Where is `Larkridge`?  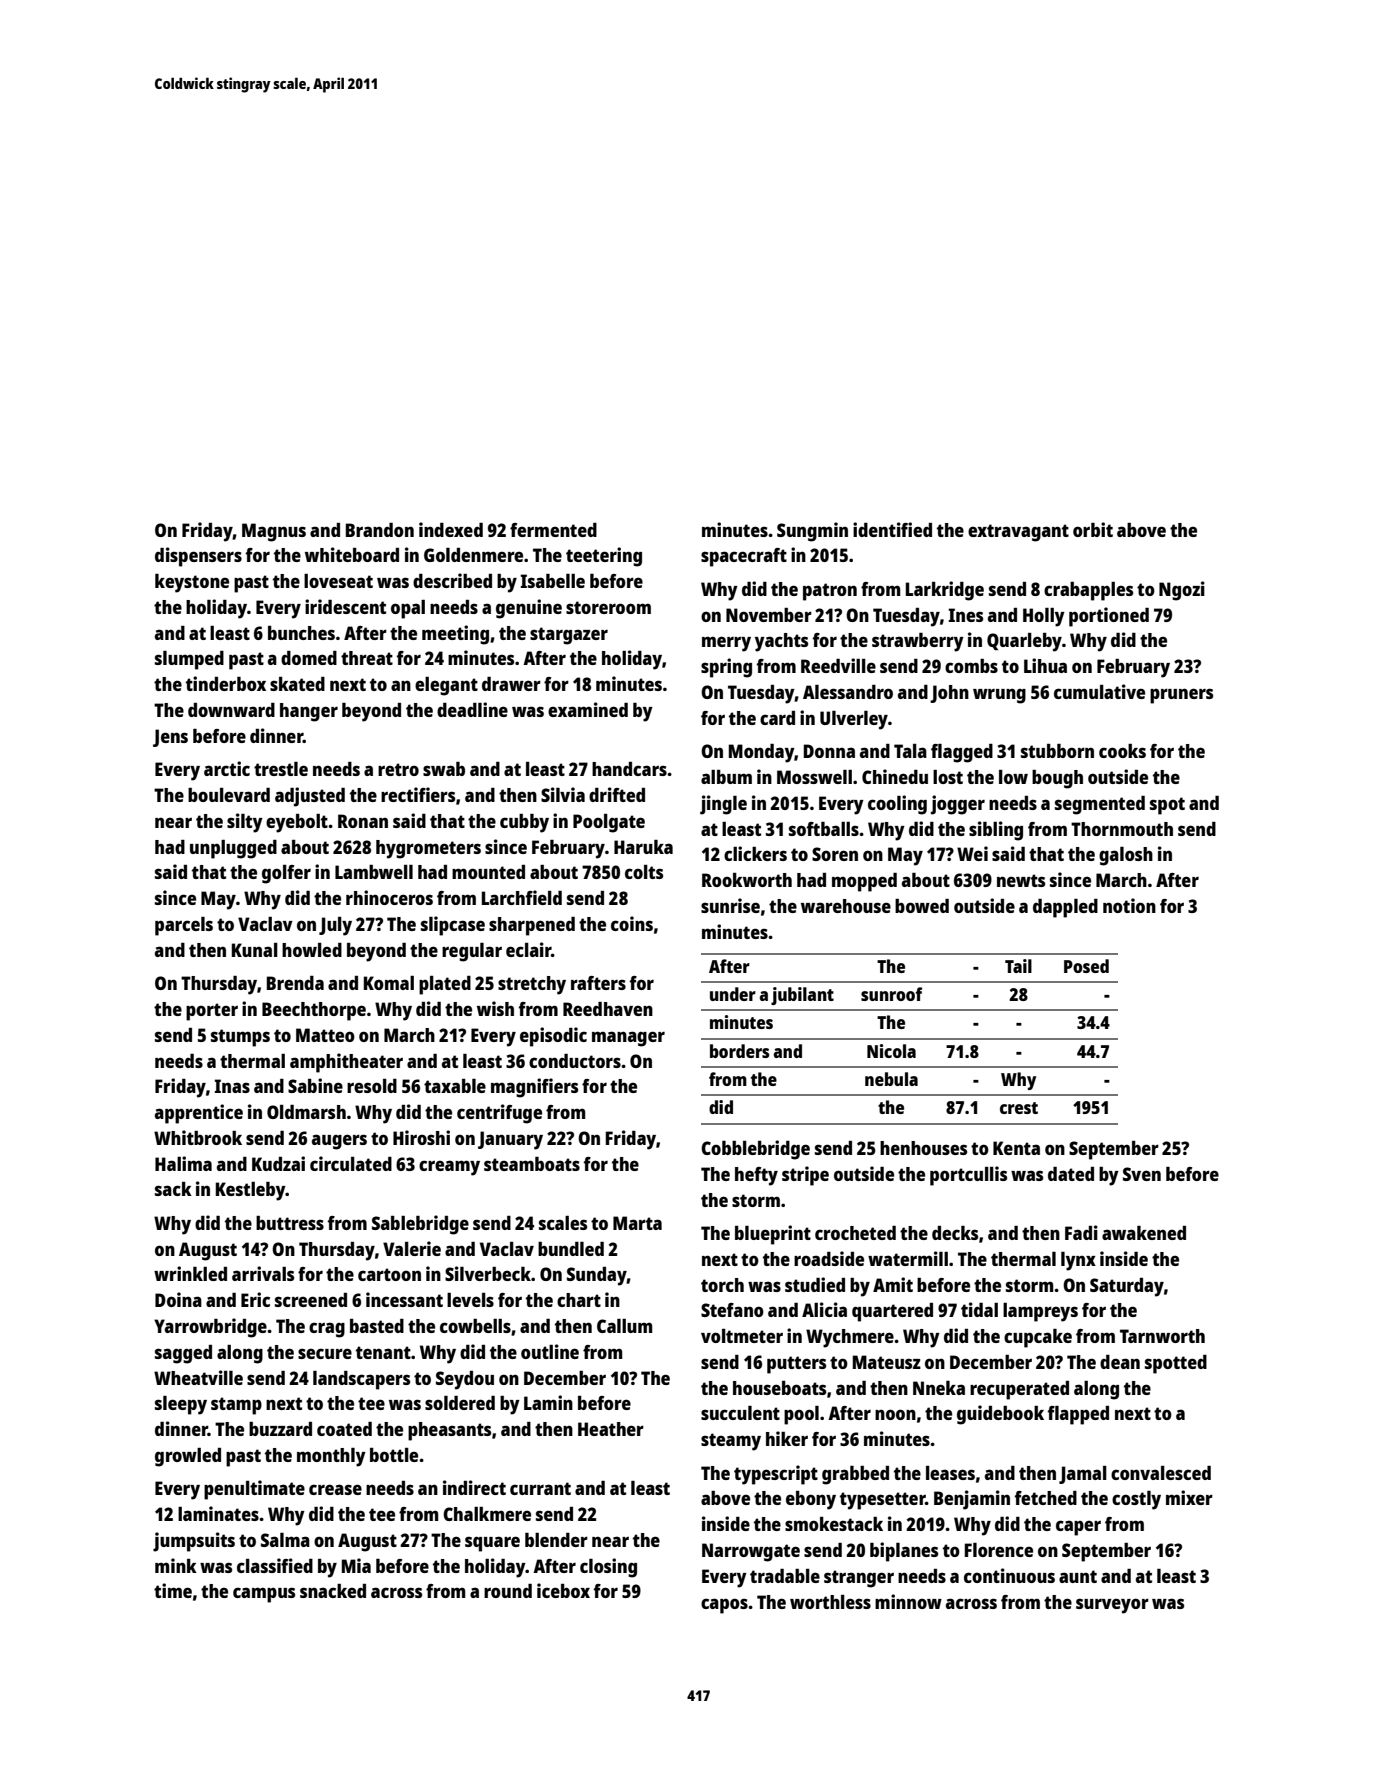
Larkridge is located at coordinates (945, 591).
